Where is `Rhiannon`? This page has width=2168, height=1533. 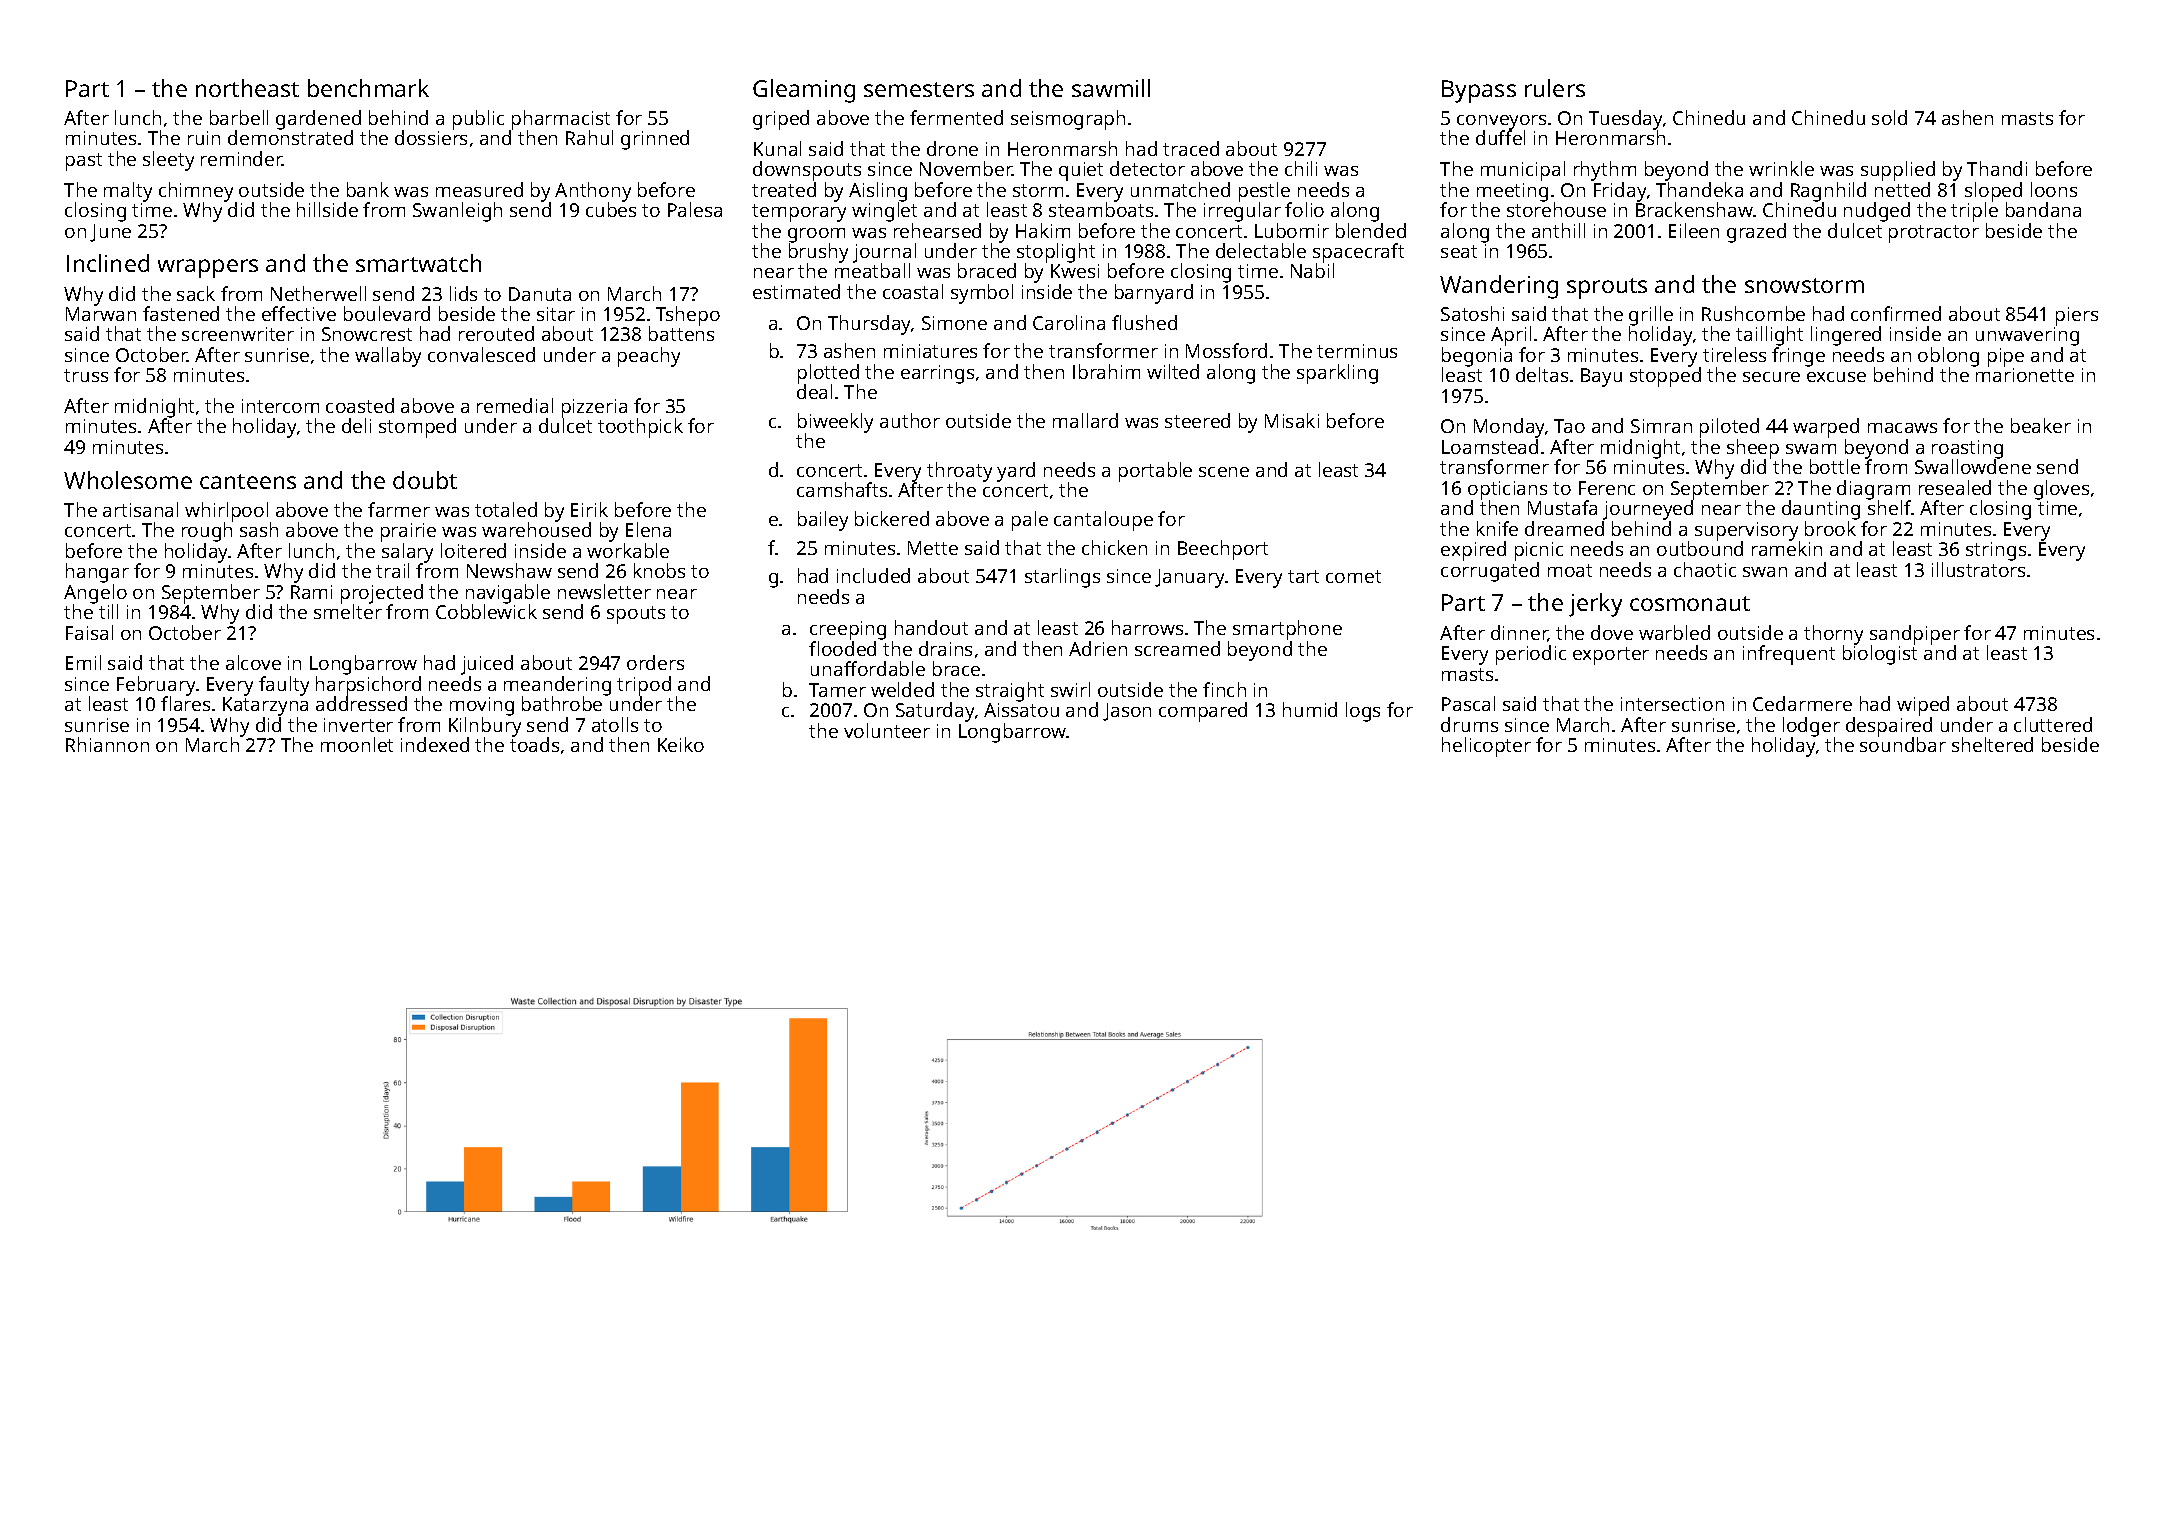
Rhiannon is located at coordinates (107, 744).
